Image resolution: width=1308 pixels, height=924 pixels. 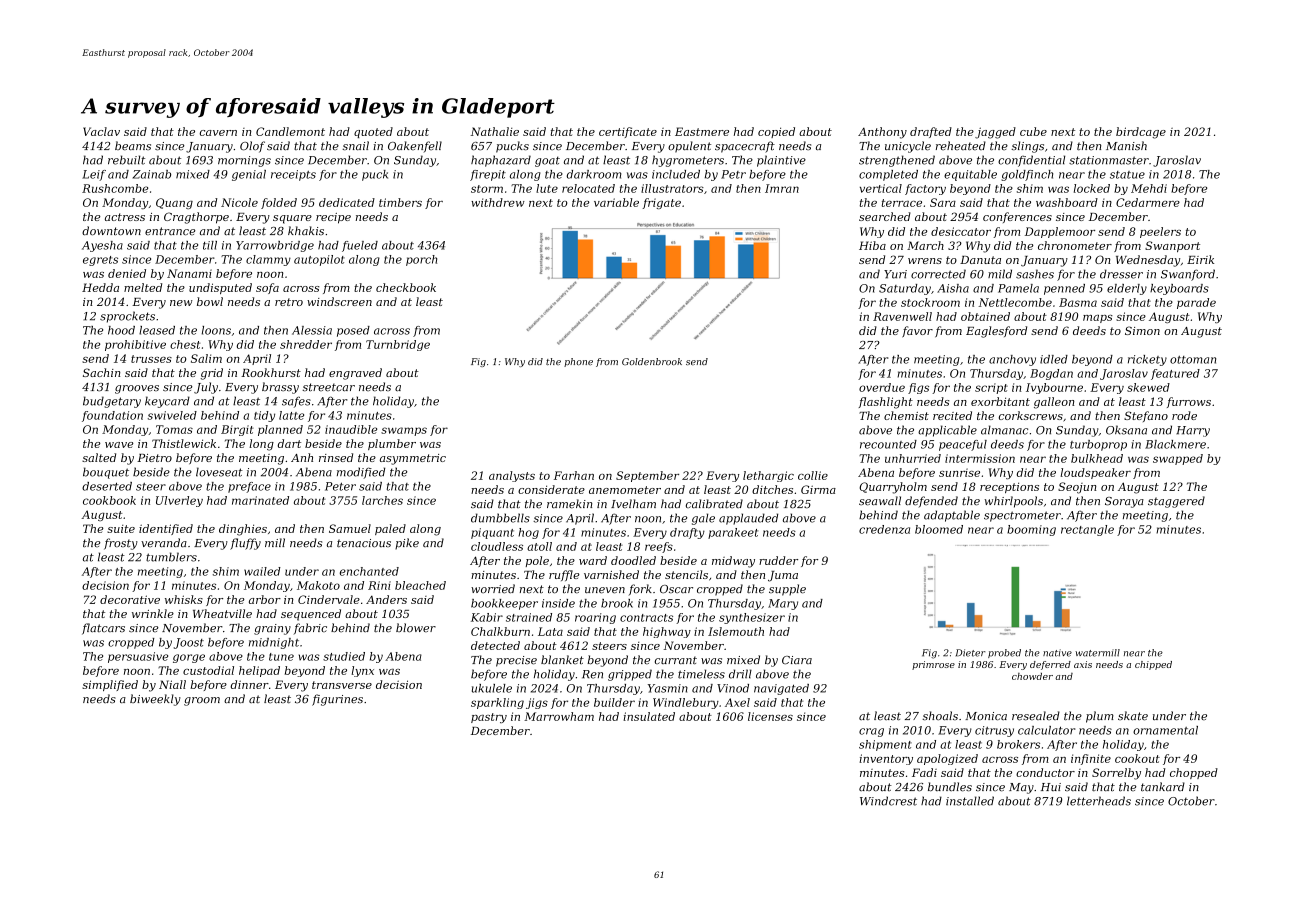 I want to click on Windcrest, so click(x=888, y=801).
